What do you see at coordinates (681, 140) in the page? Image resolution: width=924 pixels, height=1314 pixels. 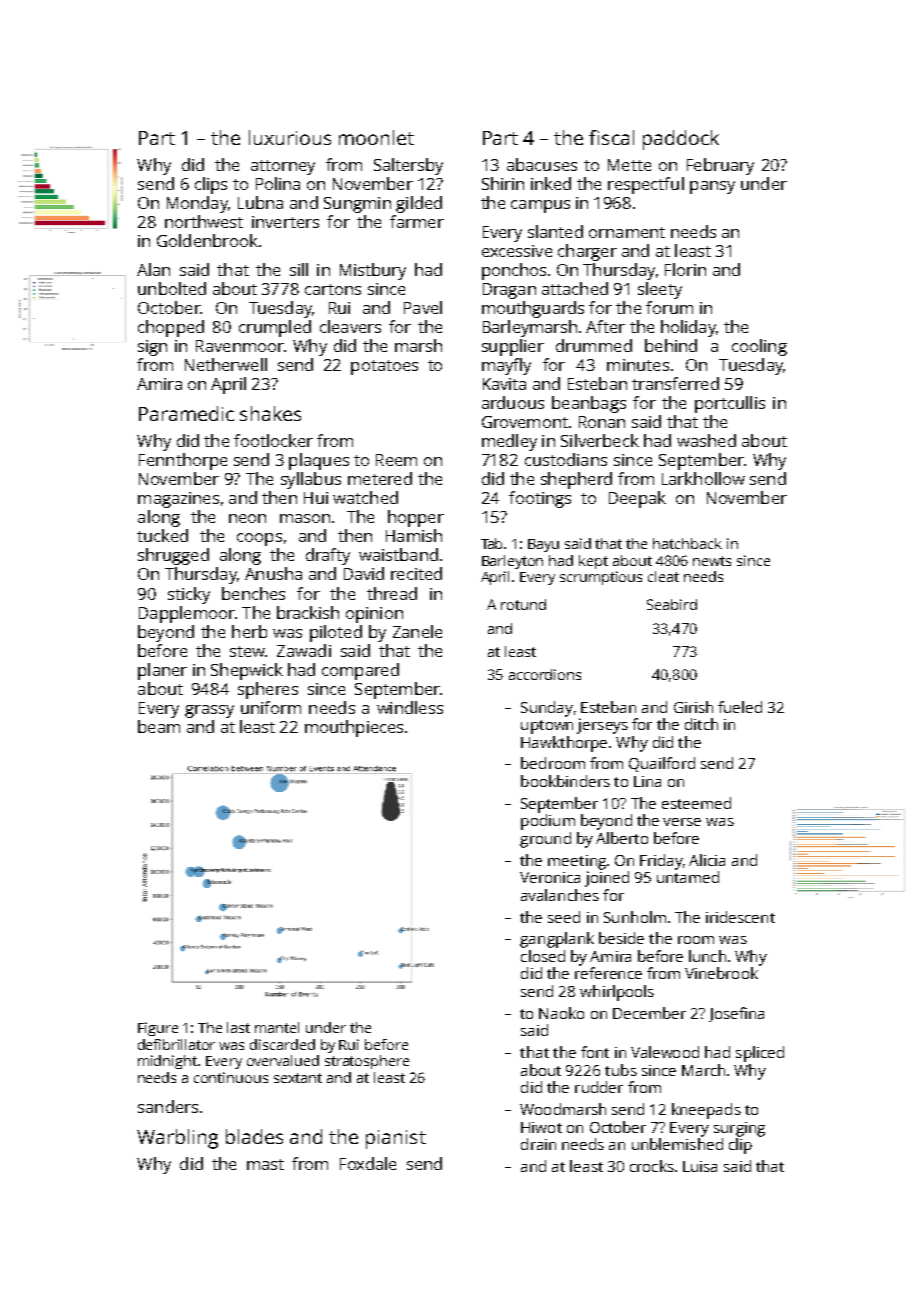 I see `paddock` at bounding box center [681, 140].
